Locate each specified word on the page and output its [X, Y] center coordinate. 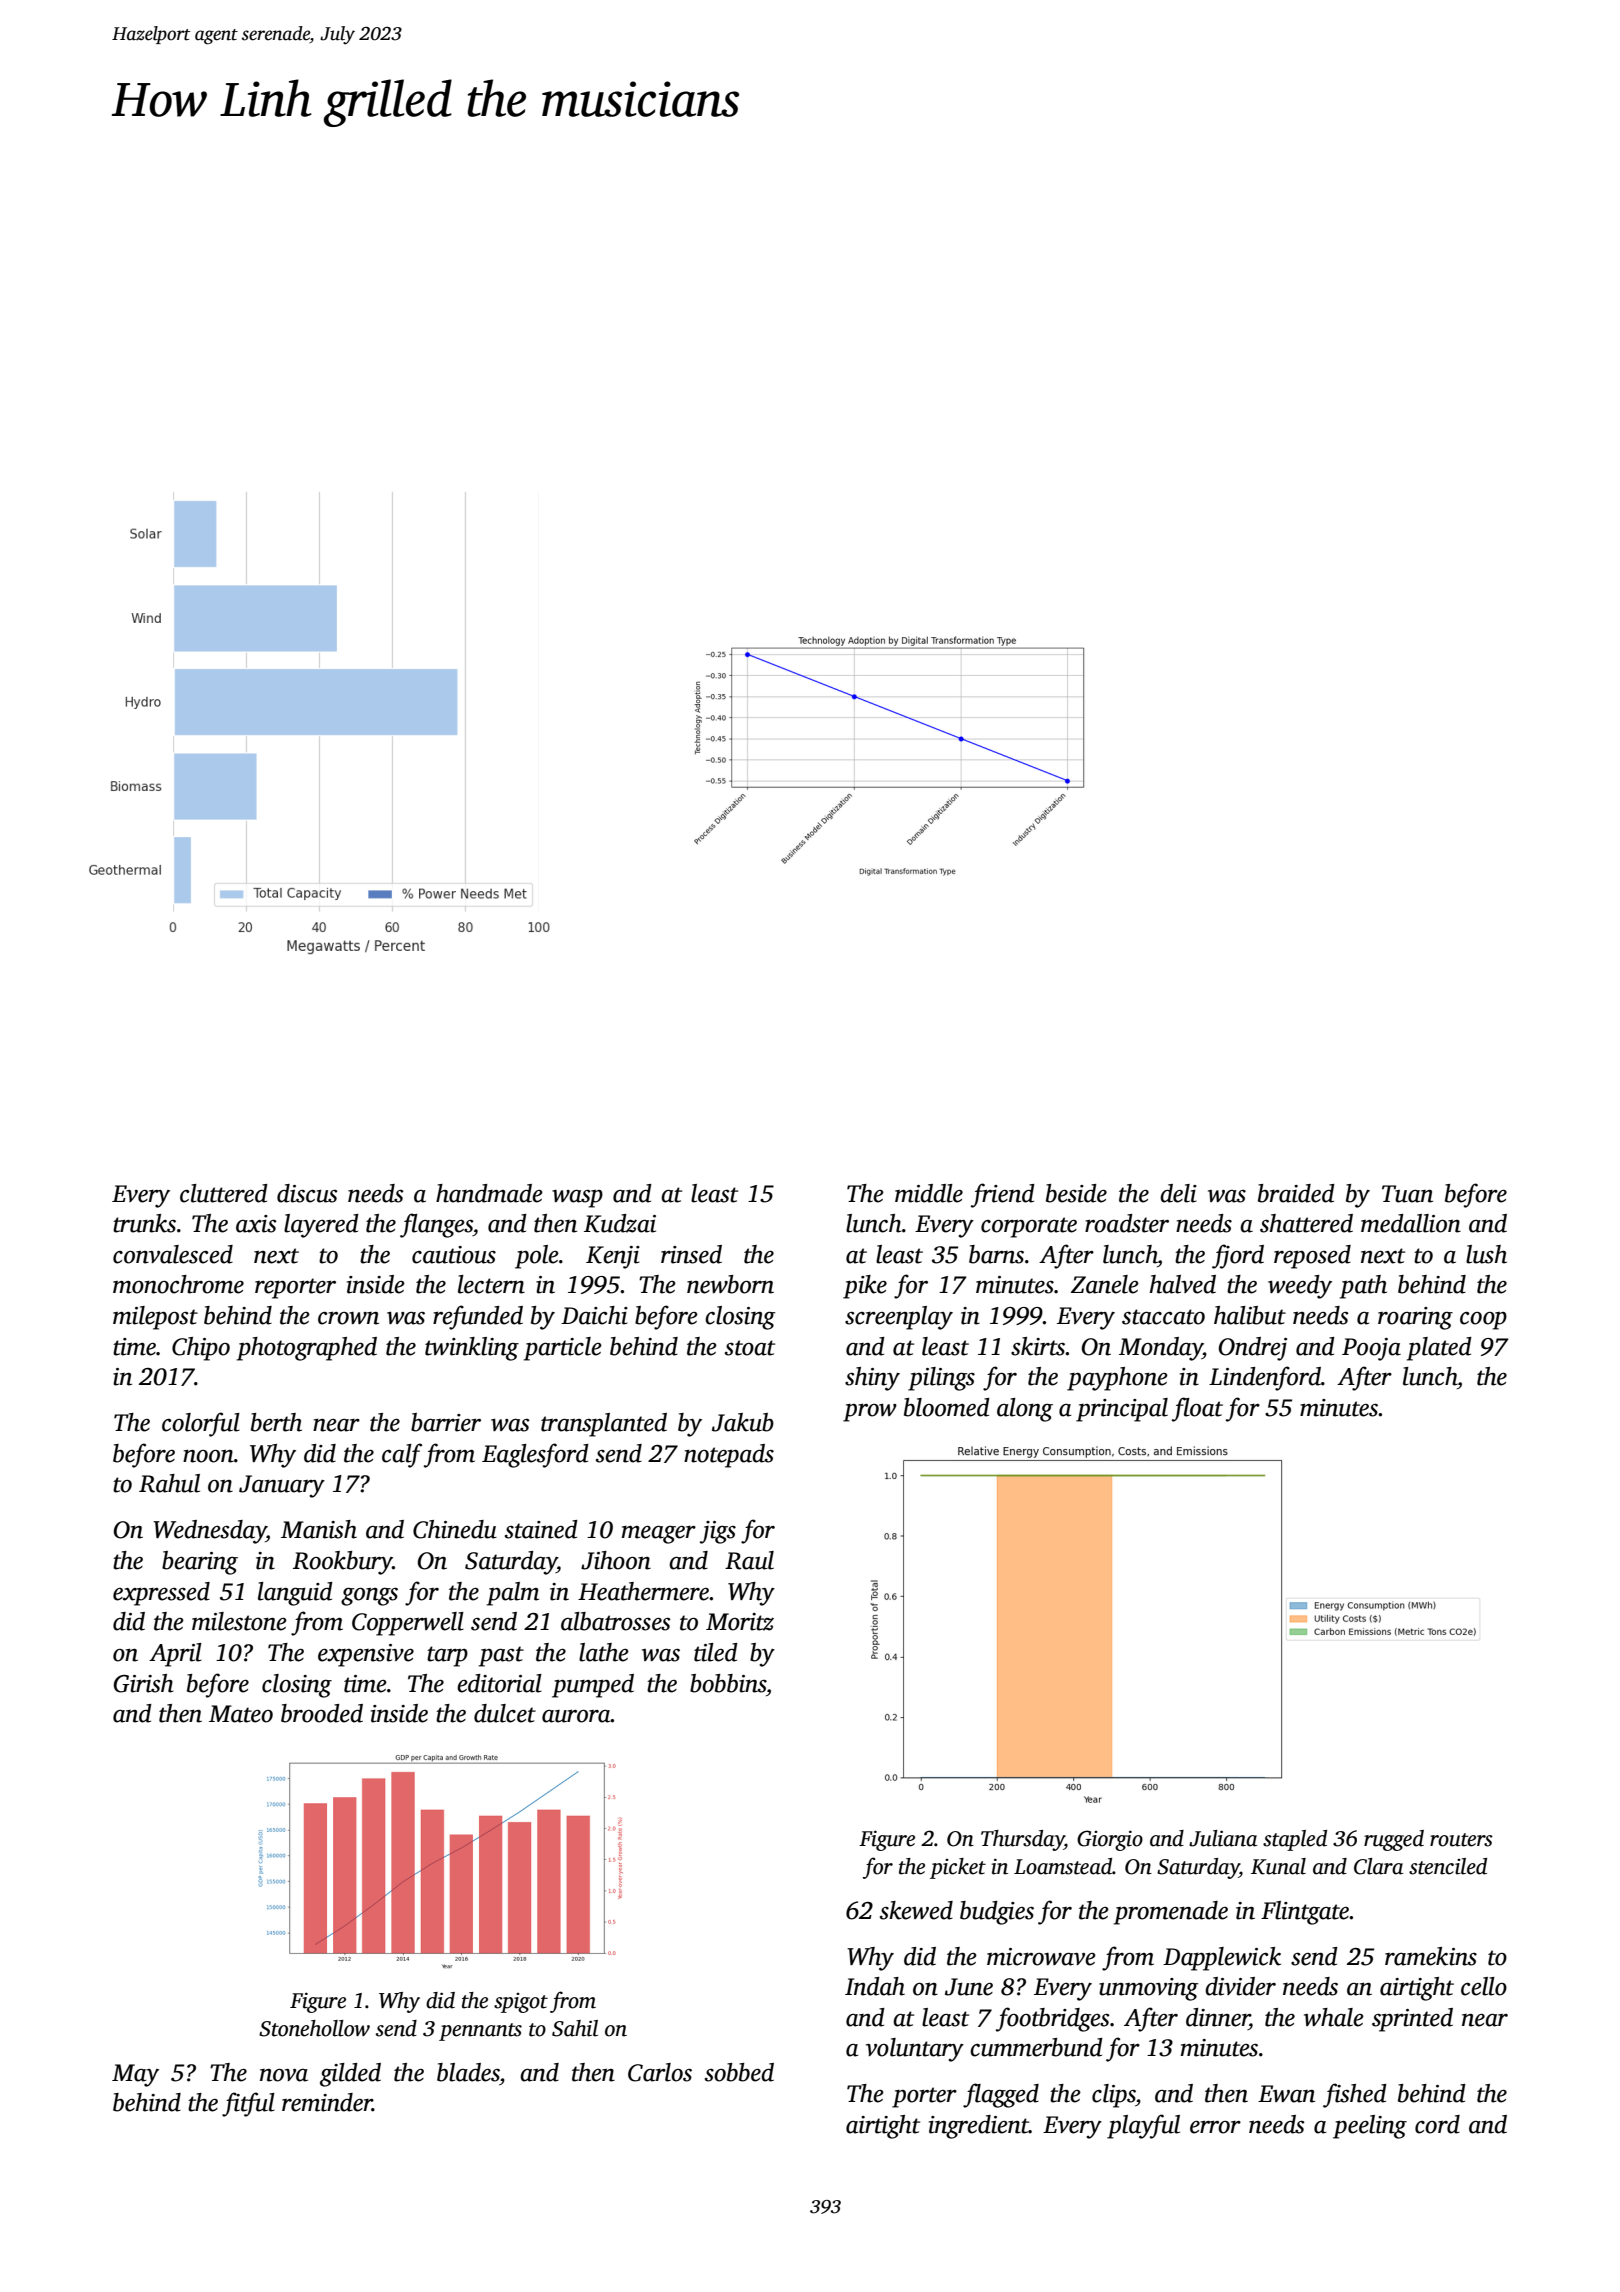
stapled [1295, 1840]
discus [307, 1193]
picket [958, 1868]
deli [1178, 1193]
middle [929, 1193]
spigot [521, 2003]
